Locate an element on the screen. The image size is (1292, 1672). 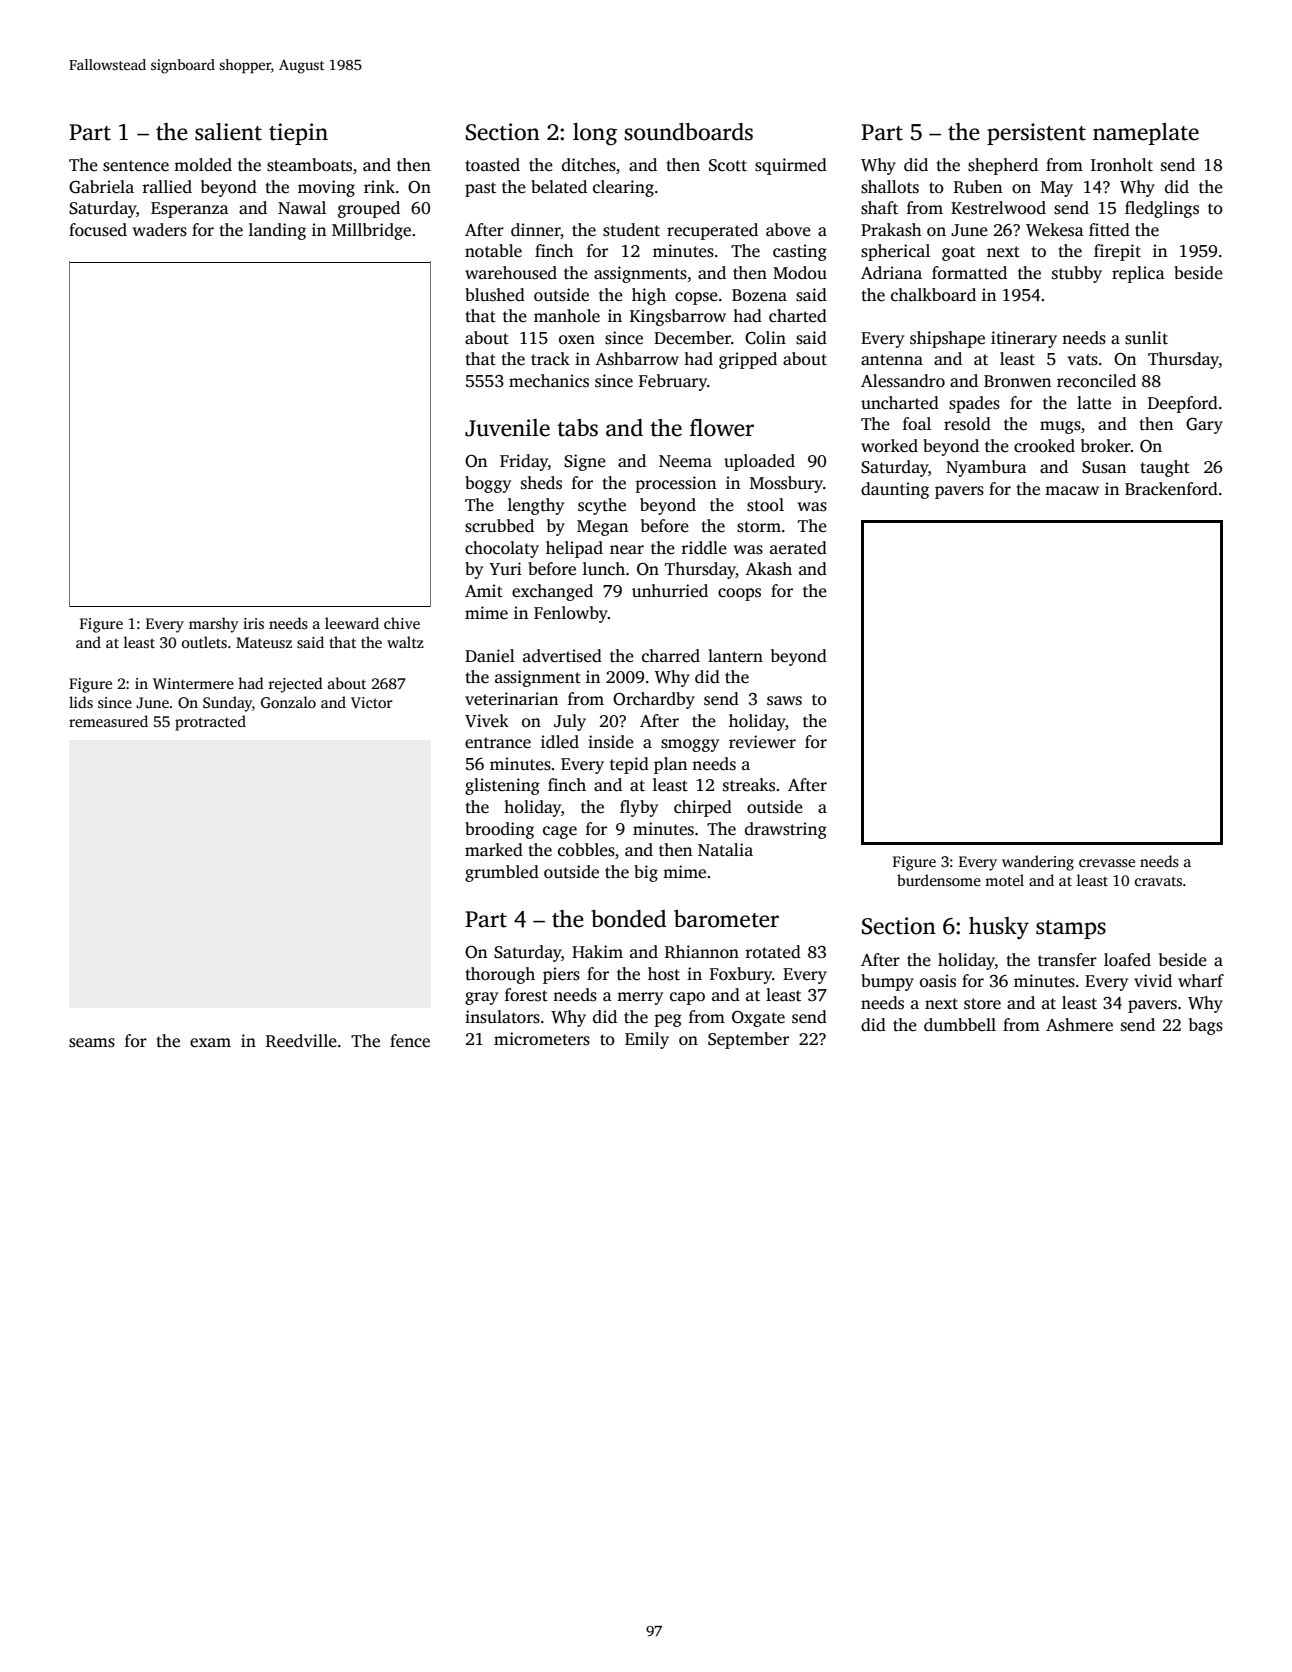
husky is located at coordinates (999, 928).
